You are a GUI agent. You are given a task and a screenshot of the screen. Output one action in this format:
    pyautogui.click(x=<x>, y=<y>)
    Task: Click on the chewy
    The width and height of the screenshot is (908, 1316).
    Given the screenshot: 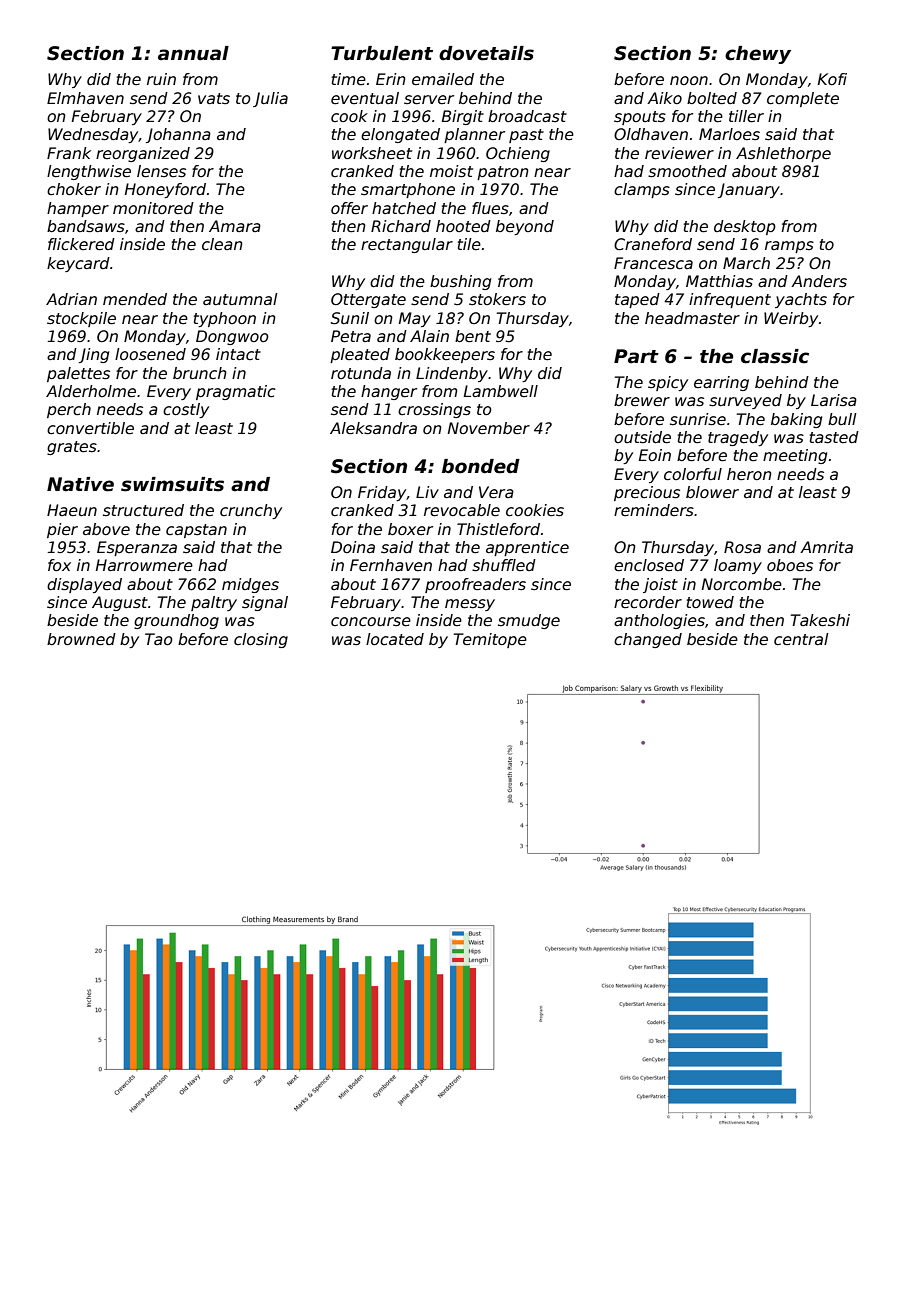 What is the action you would take?
    pyautogui.click(x=758, y=55)
